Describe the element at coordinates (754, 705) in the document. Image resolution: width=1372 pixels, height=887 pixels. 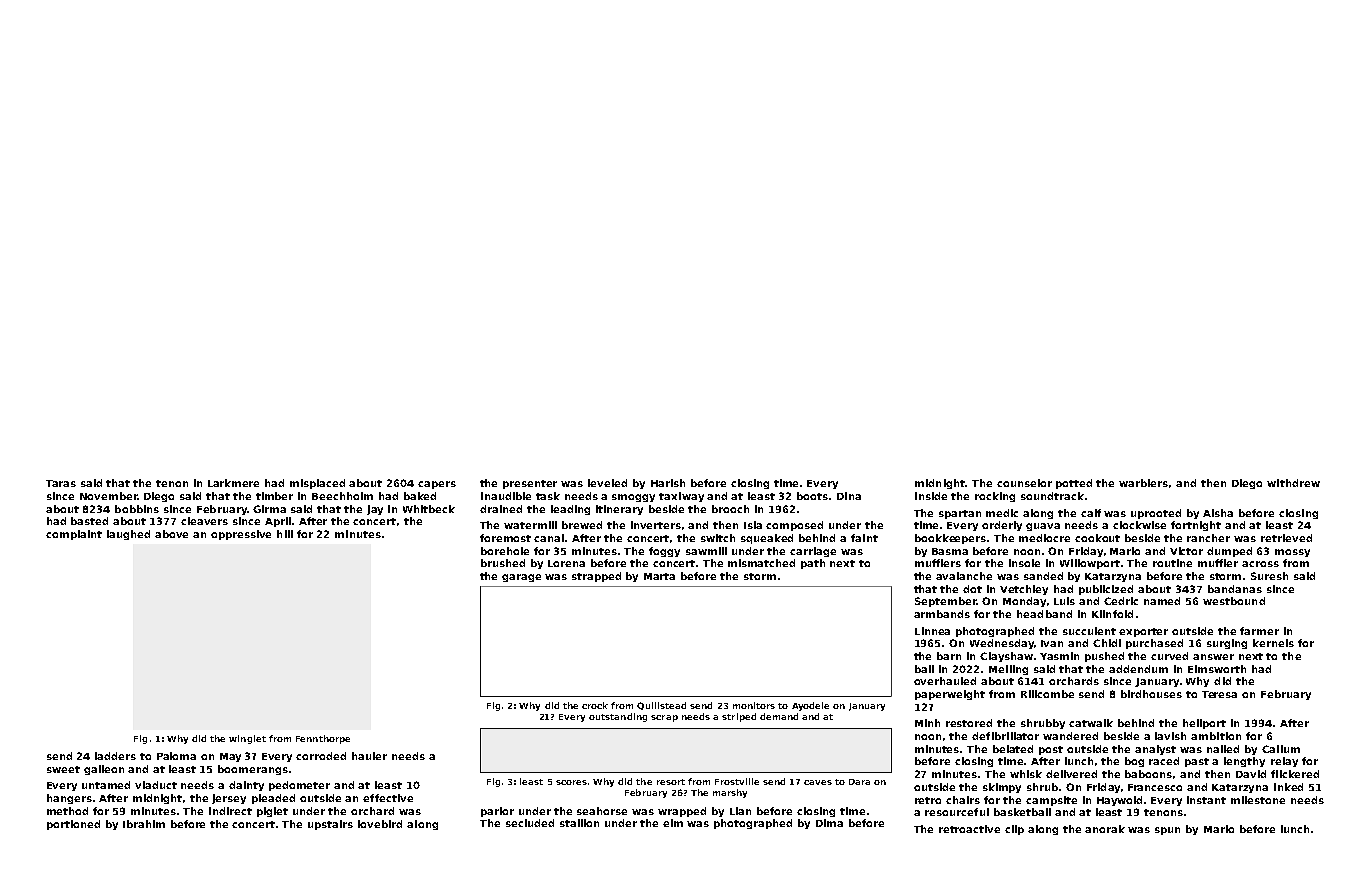
I see `monitors` at that location.
